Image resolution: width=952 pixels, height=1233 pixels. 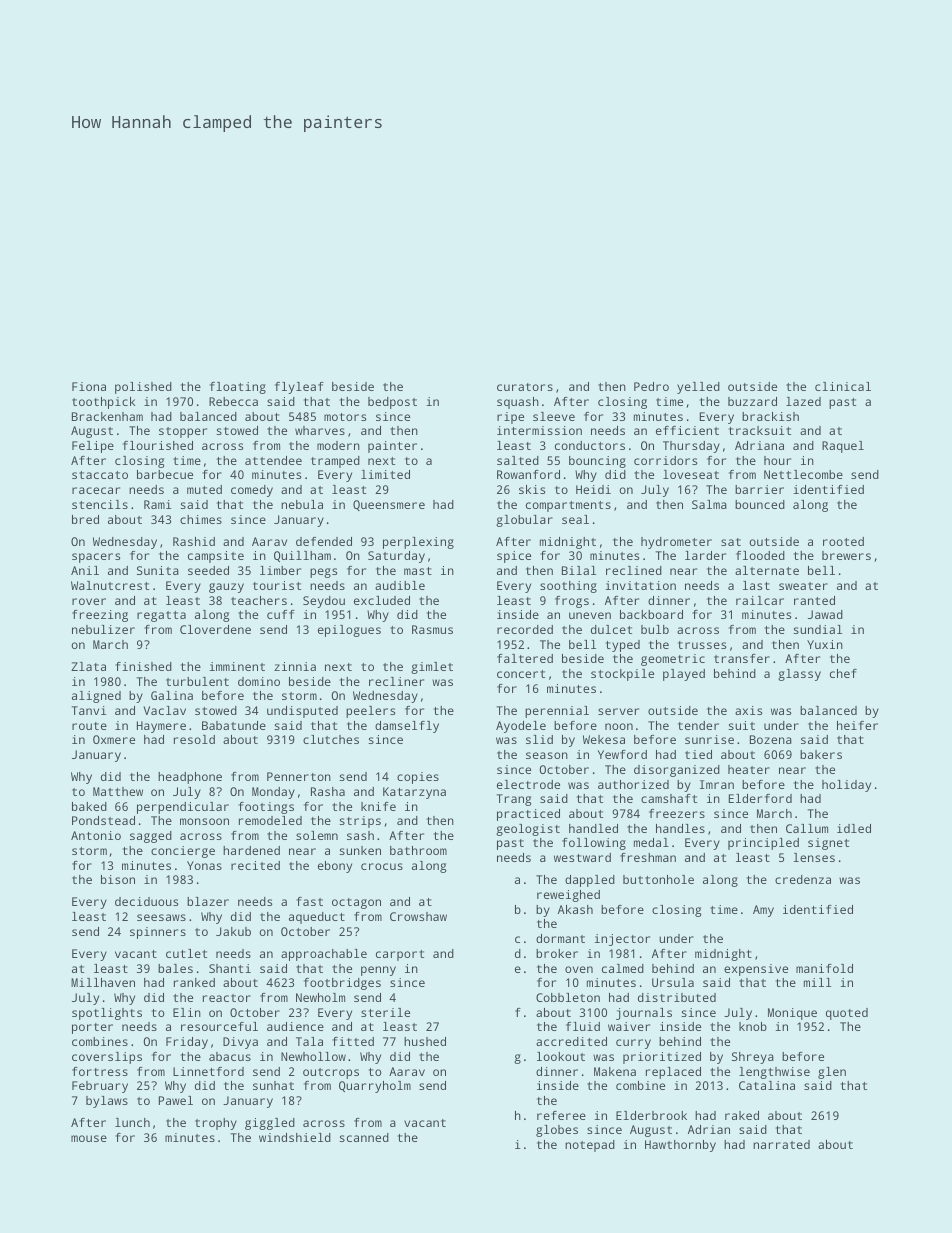 I want to click on Heidi, so click(x=593, y=489).
